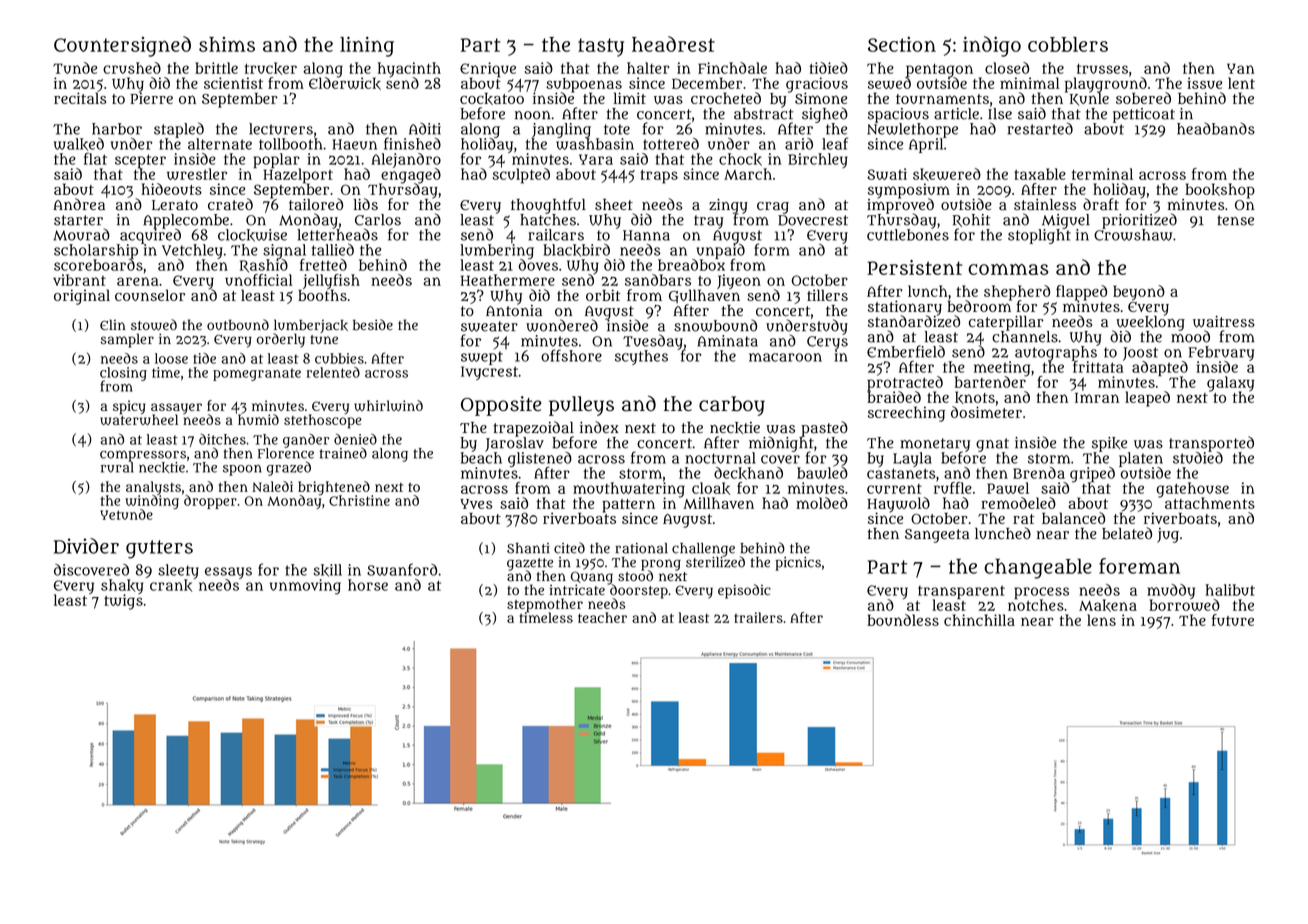 This image has width=1308, height=924. I want to click on Section, so click(902, 44).
